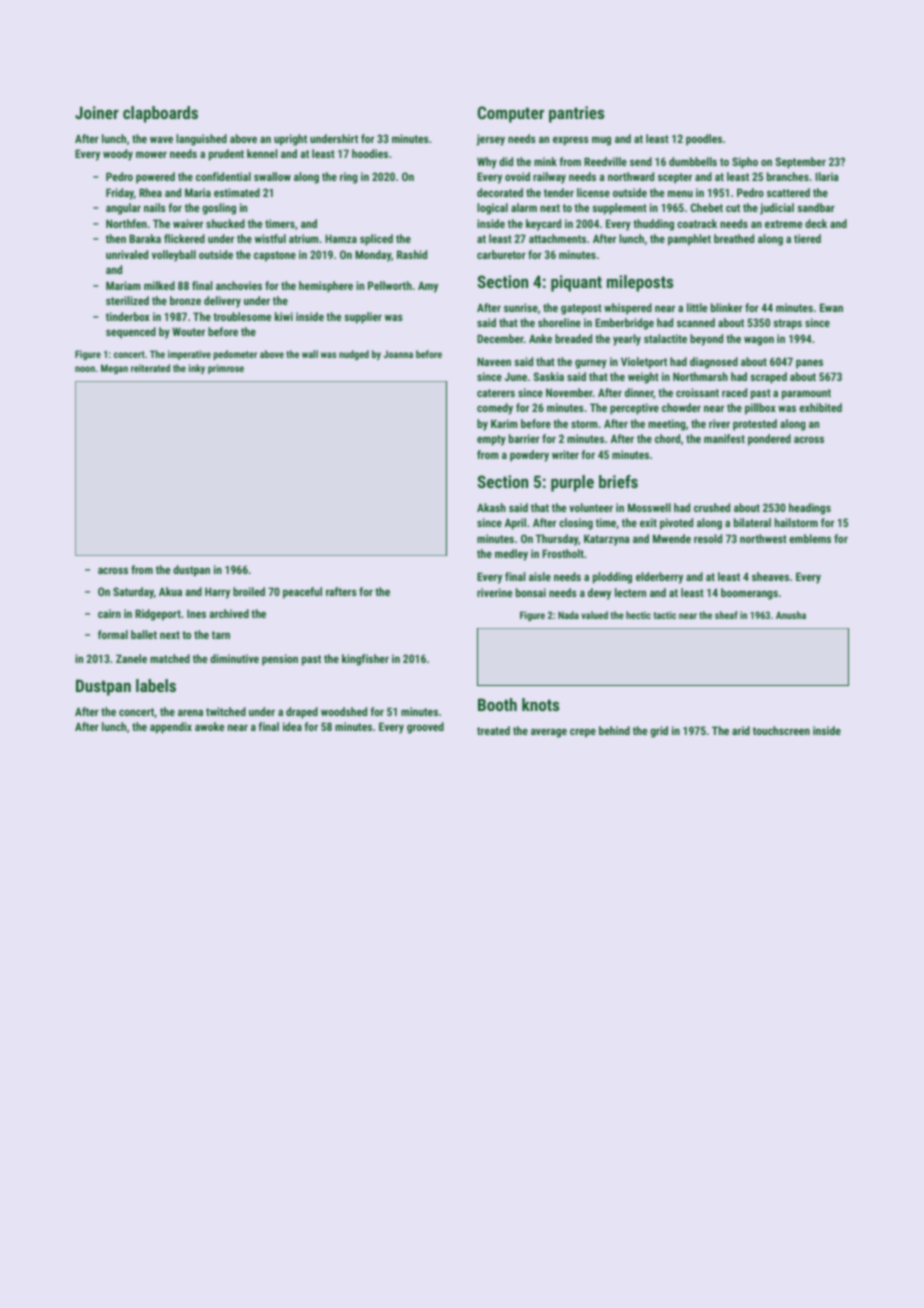 The image size is (924, 1308). I want to click on headings, so click(810, 509).
